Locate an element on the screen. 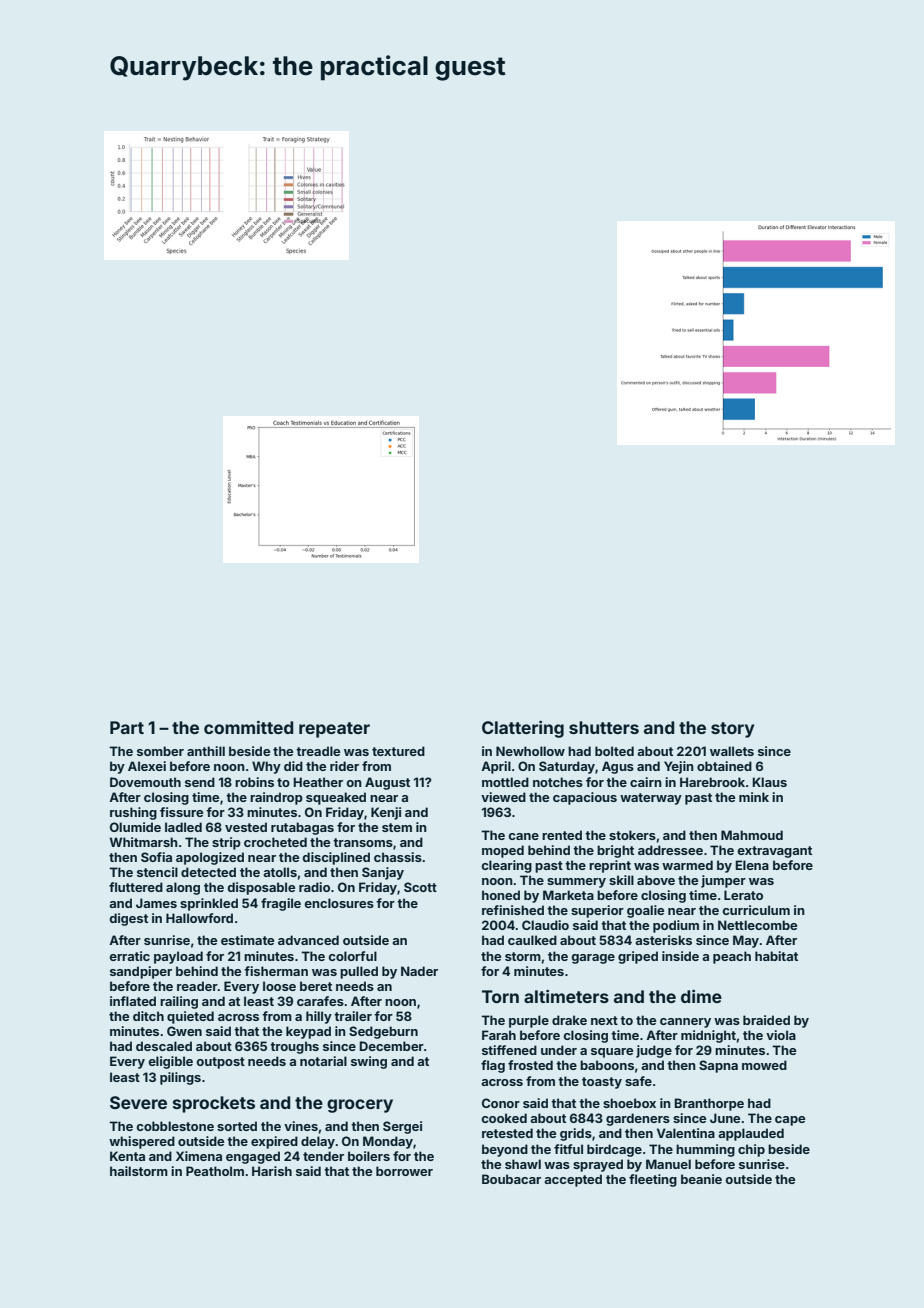  extravagant is located at coordinates (774, 852).
